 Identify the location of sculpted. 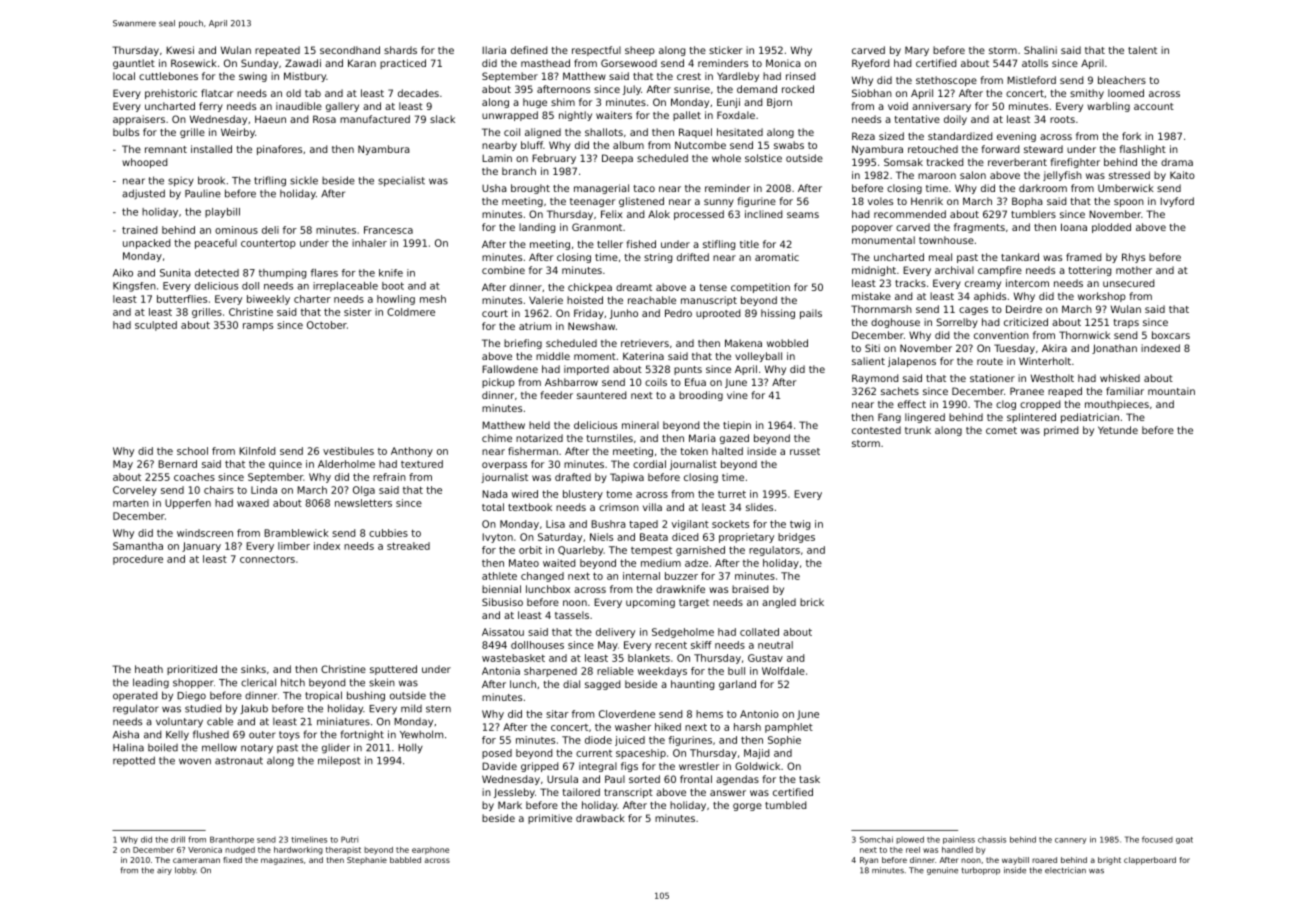
(156, 326).
